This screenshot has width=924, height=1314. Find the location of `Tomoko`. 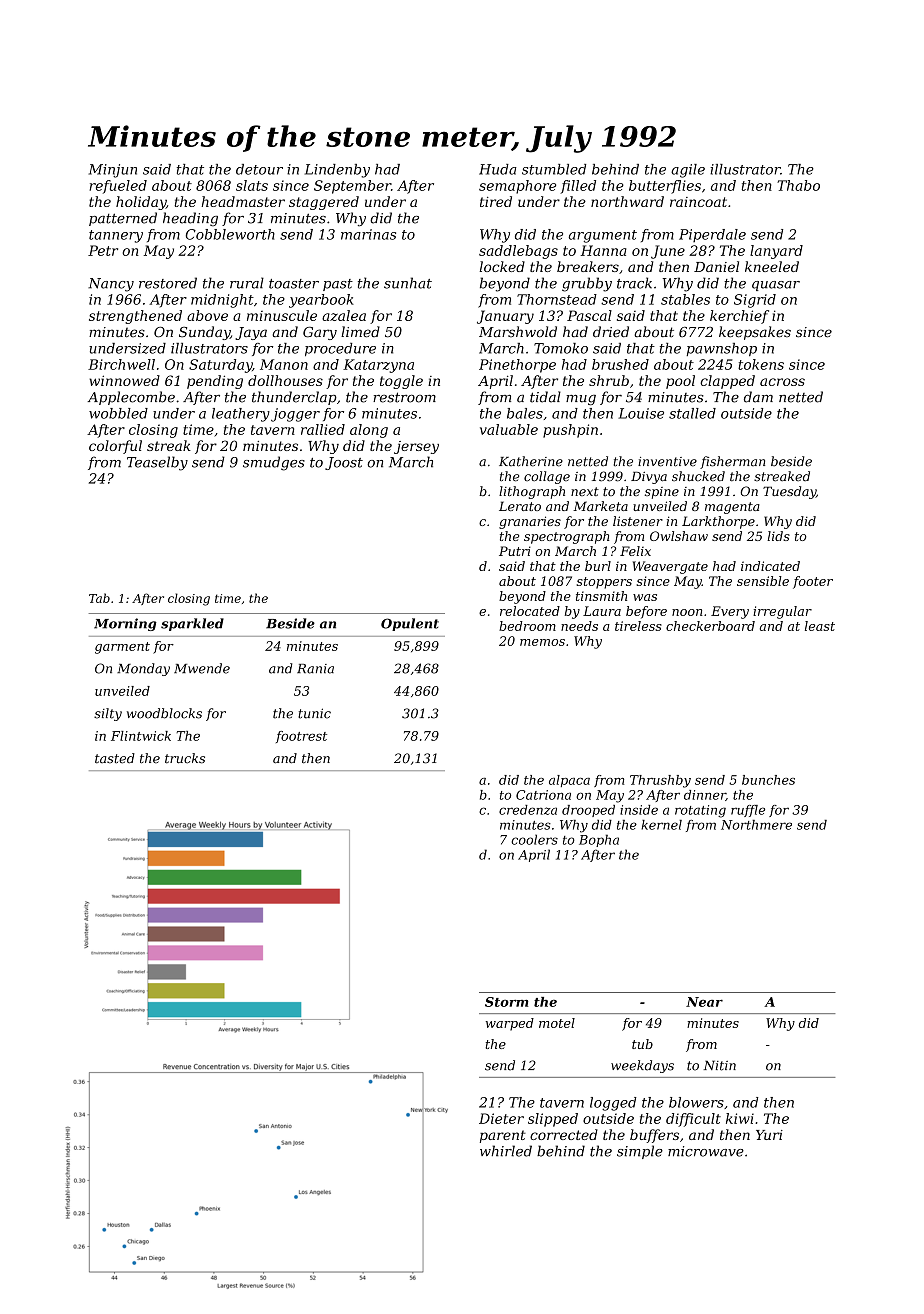

Tomoko is located at coordinates (561, 348).
